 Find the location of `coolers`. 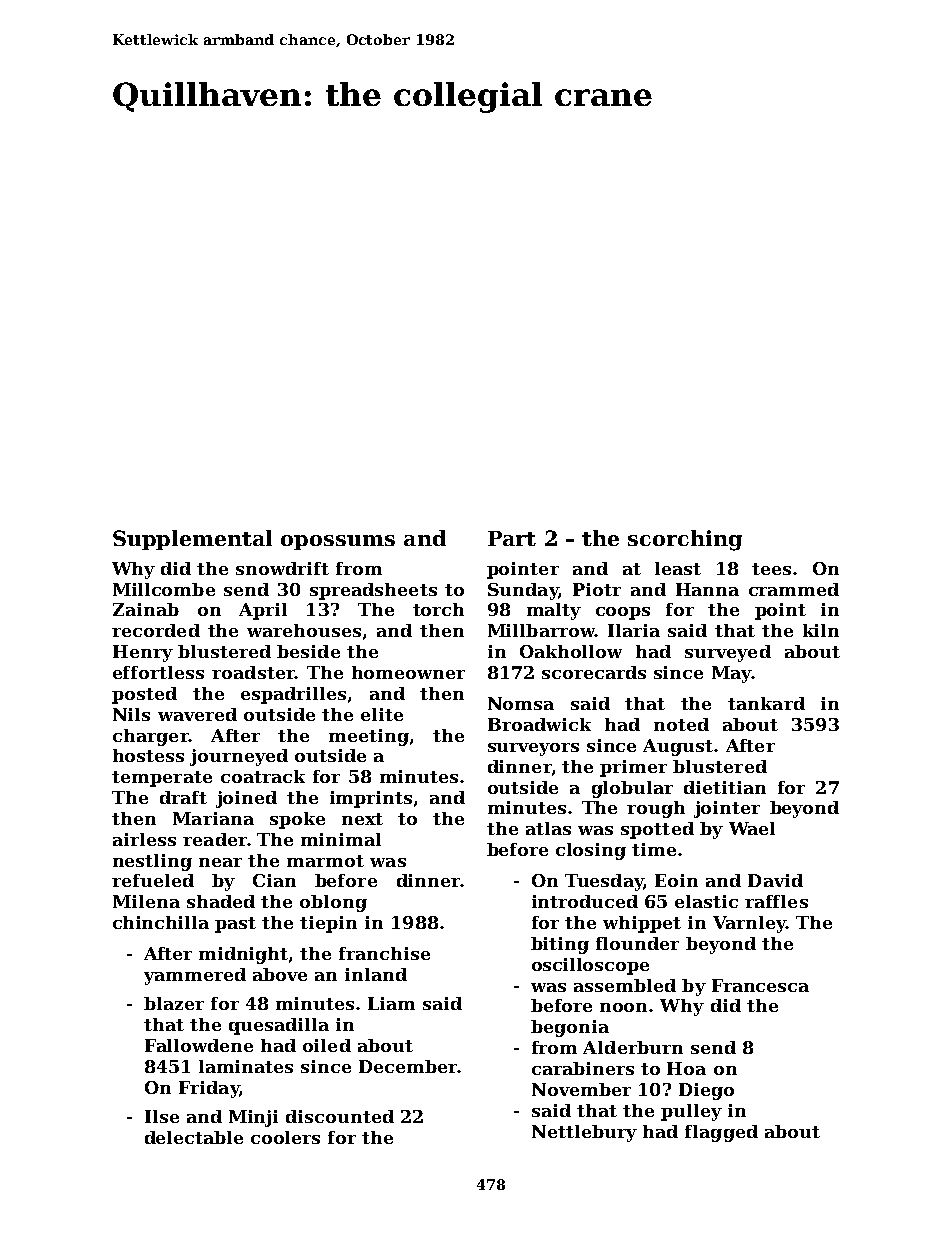

coolers is located at coordinates (285, 1137).
